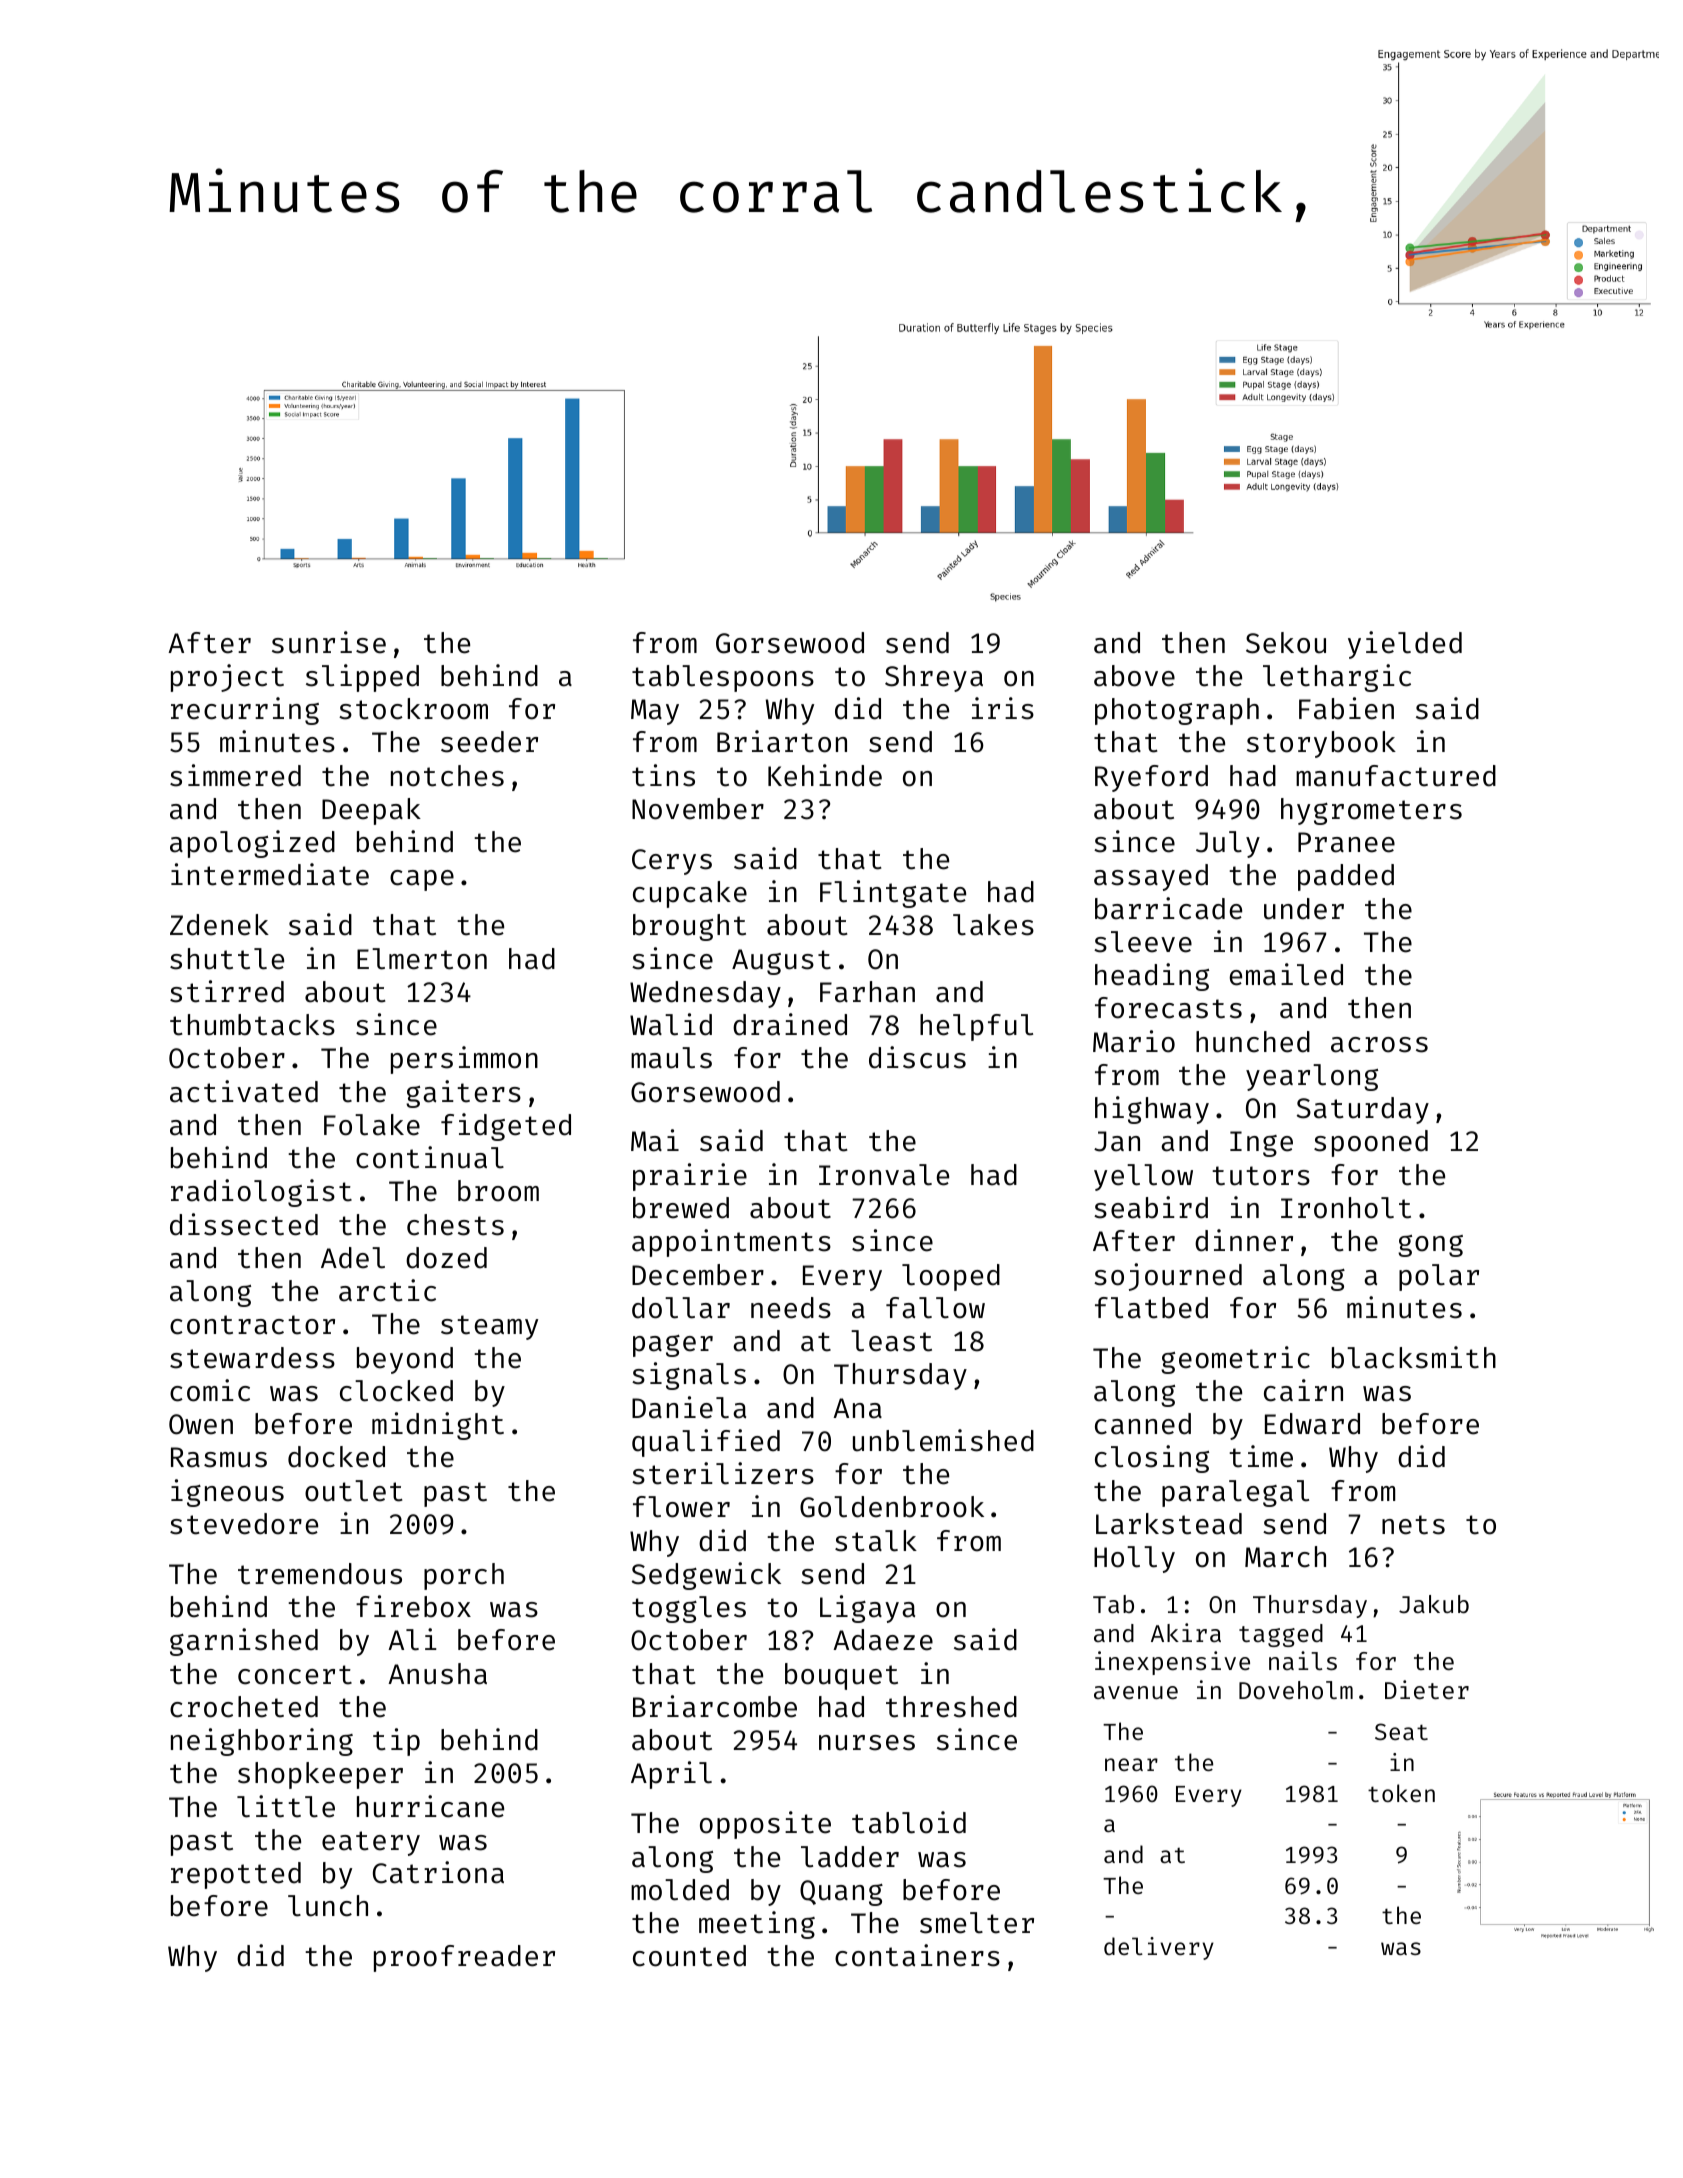  What do you see at coordinates (244, 1091) in the image?
I see `activated` at bounding box center [244, 1091].
